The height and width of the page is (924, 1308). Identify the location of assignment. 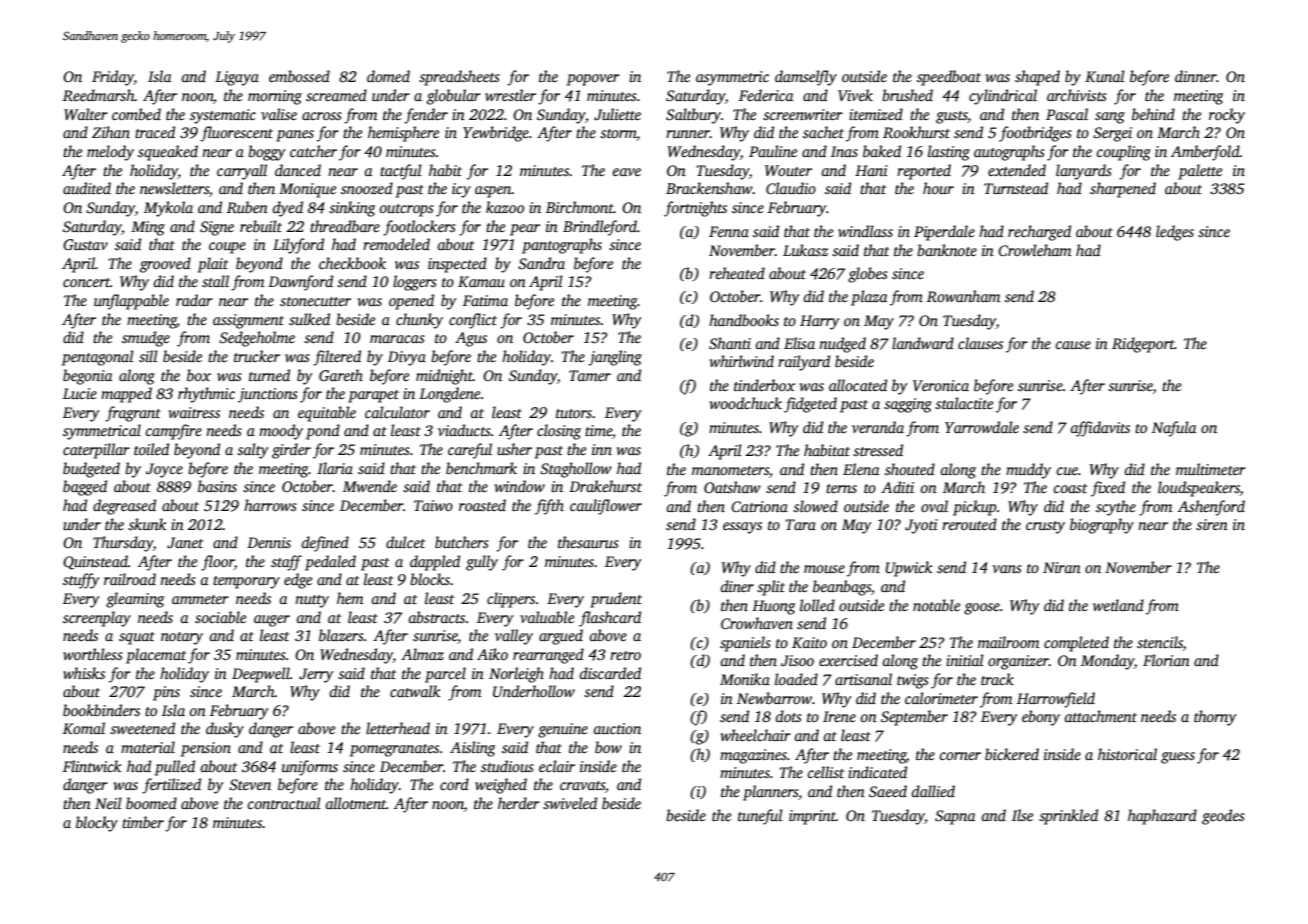
(248, 321).
